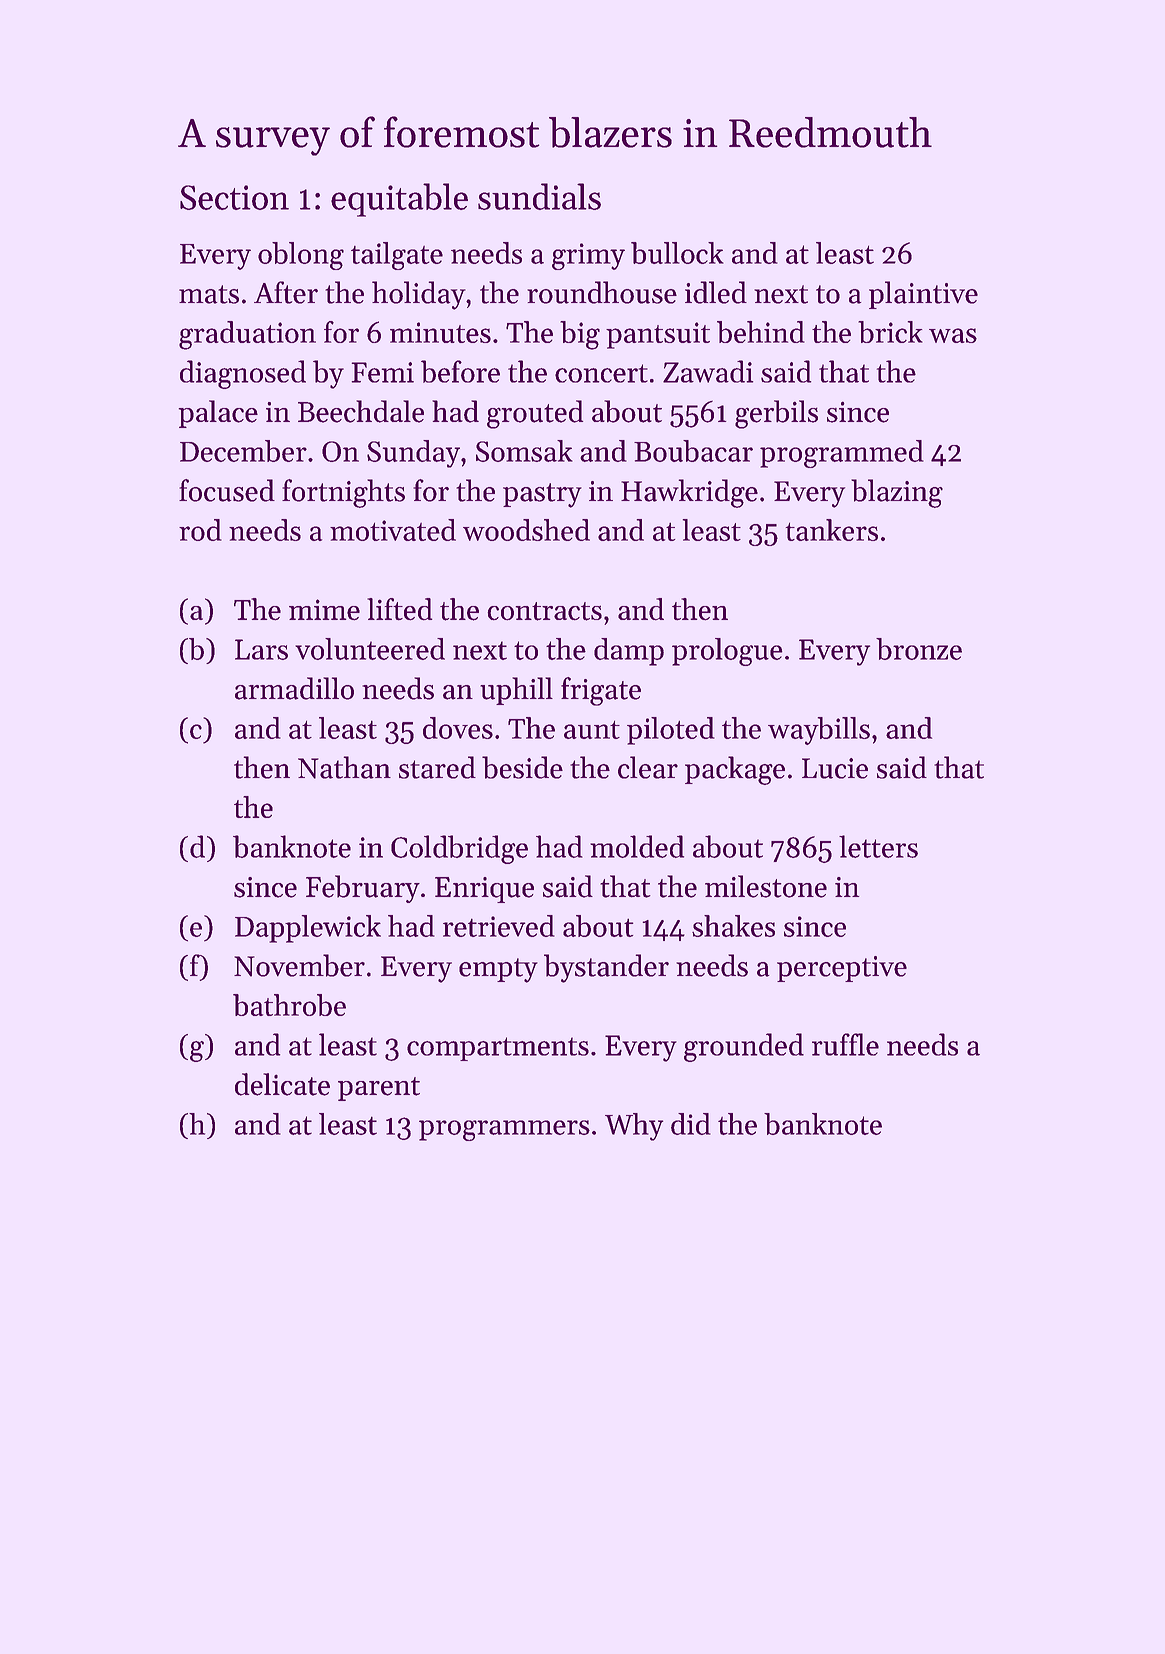 Image resolution: width=1165 pixels, height=1654 pixels. What do you see at coordinates (634, 1127) in the screenshot?
I see `Why` at bounding box center [634, 1127].
